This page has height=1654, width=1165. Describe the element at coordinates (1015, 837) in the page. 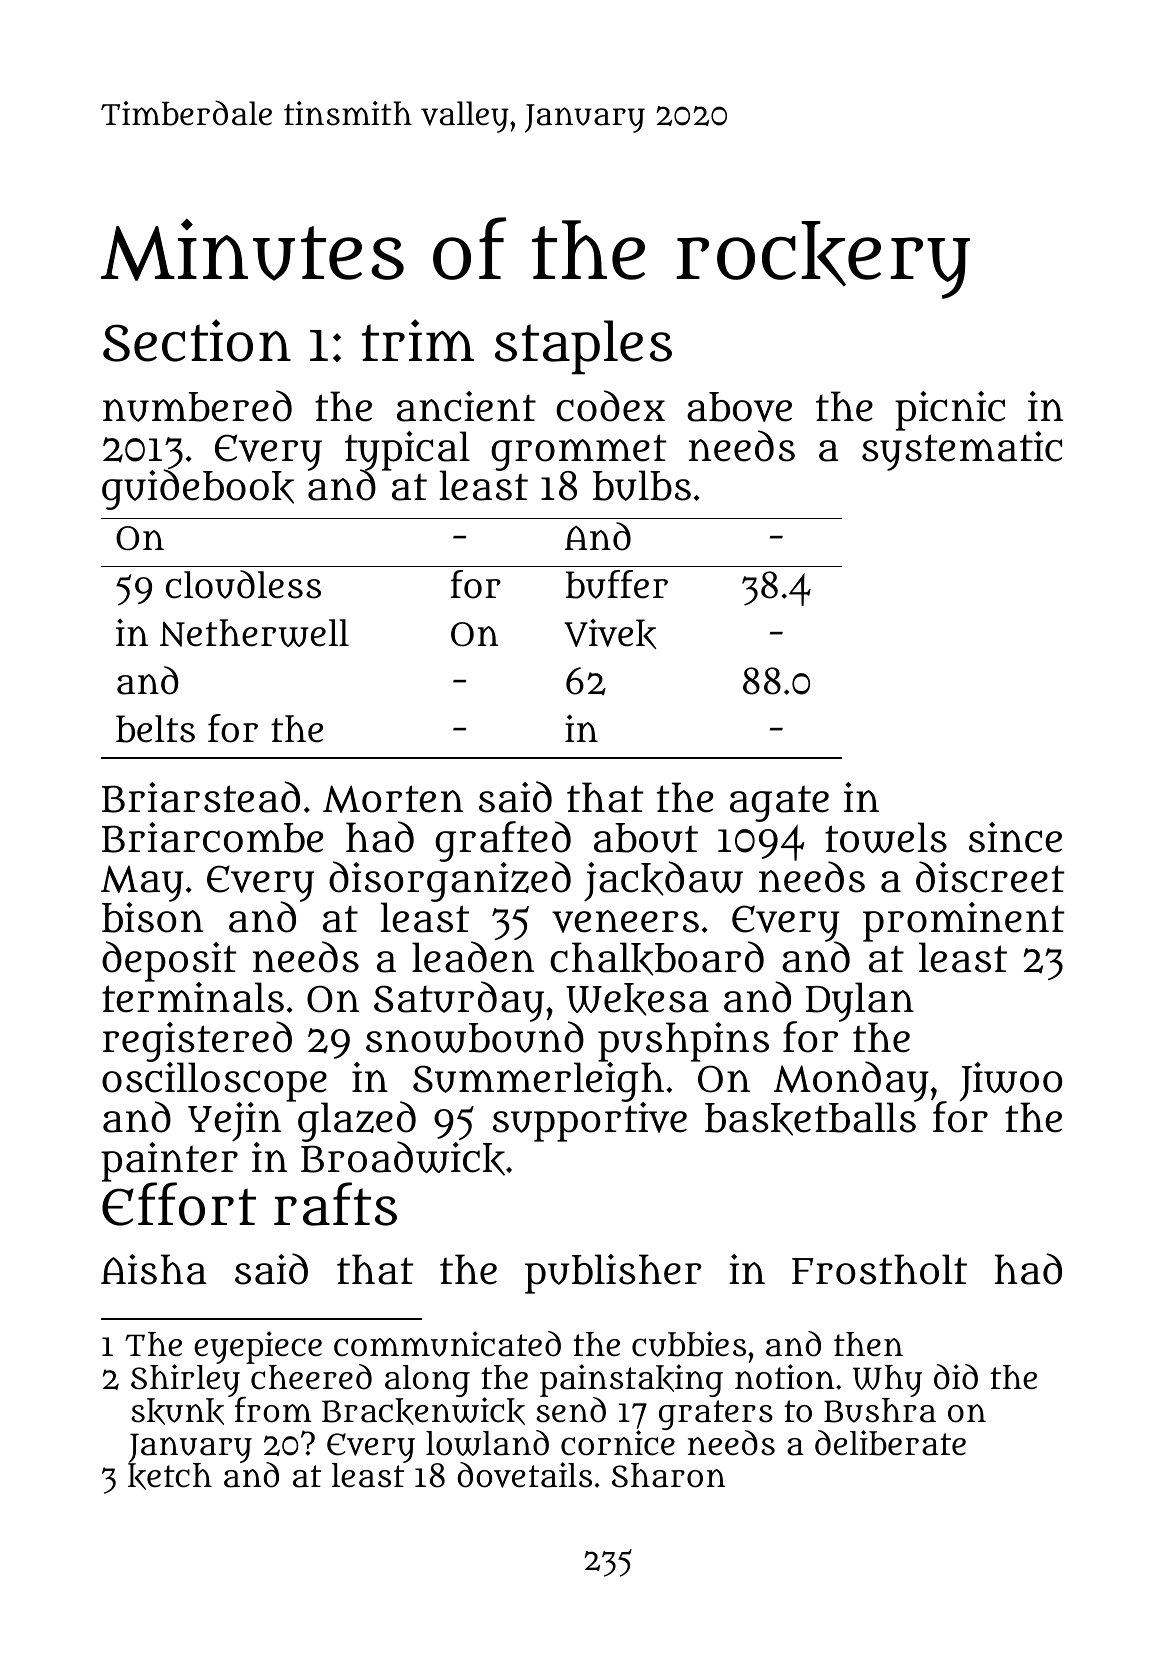

I see `since` at that location.
